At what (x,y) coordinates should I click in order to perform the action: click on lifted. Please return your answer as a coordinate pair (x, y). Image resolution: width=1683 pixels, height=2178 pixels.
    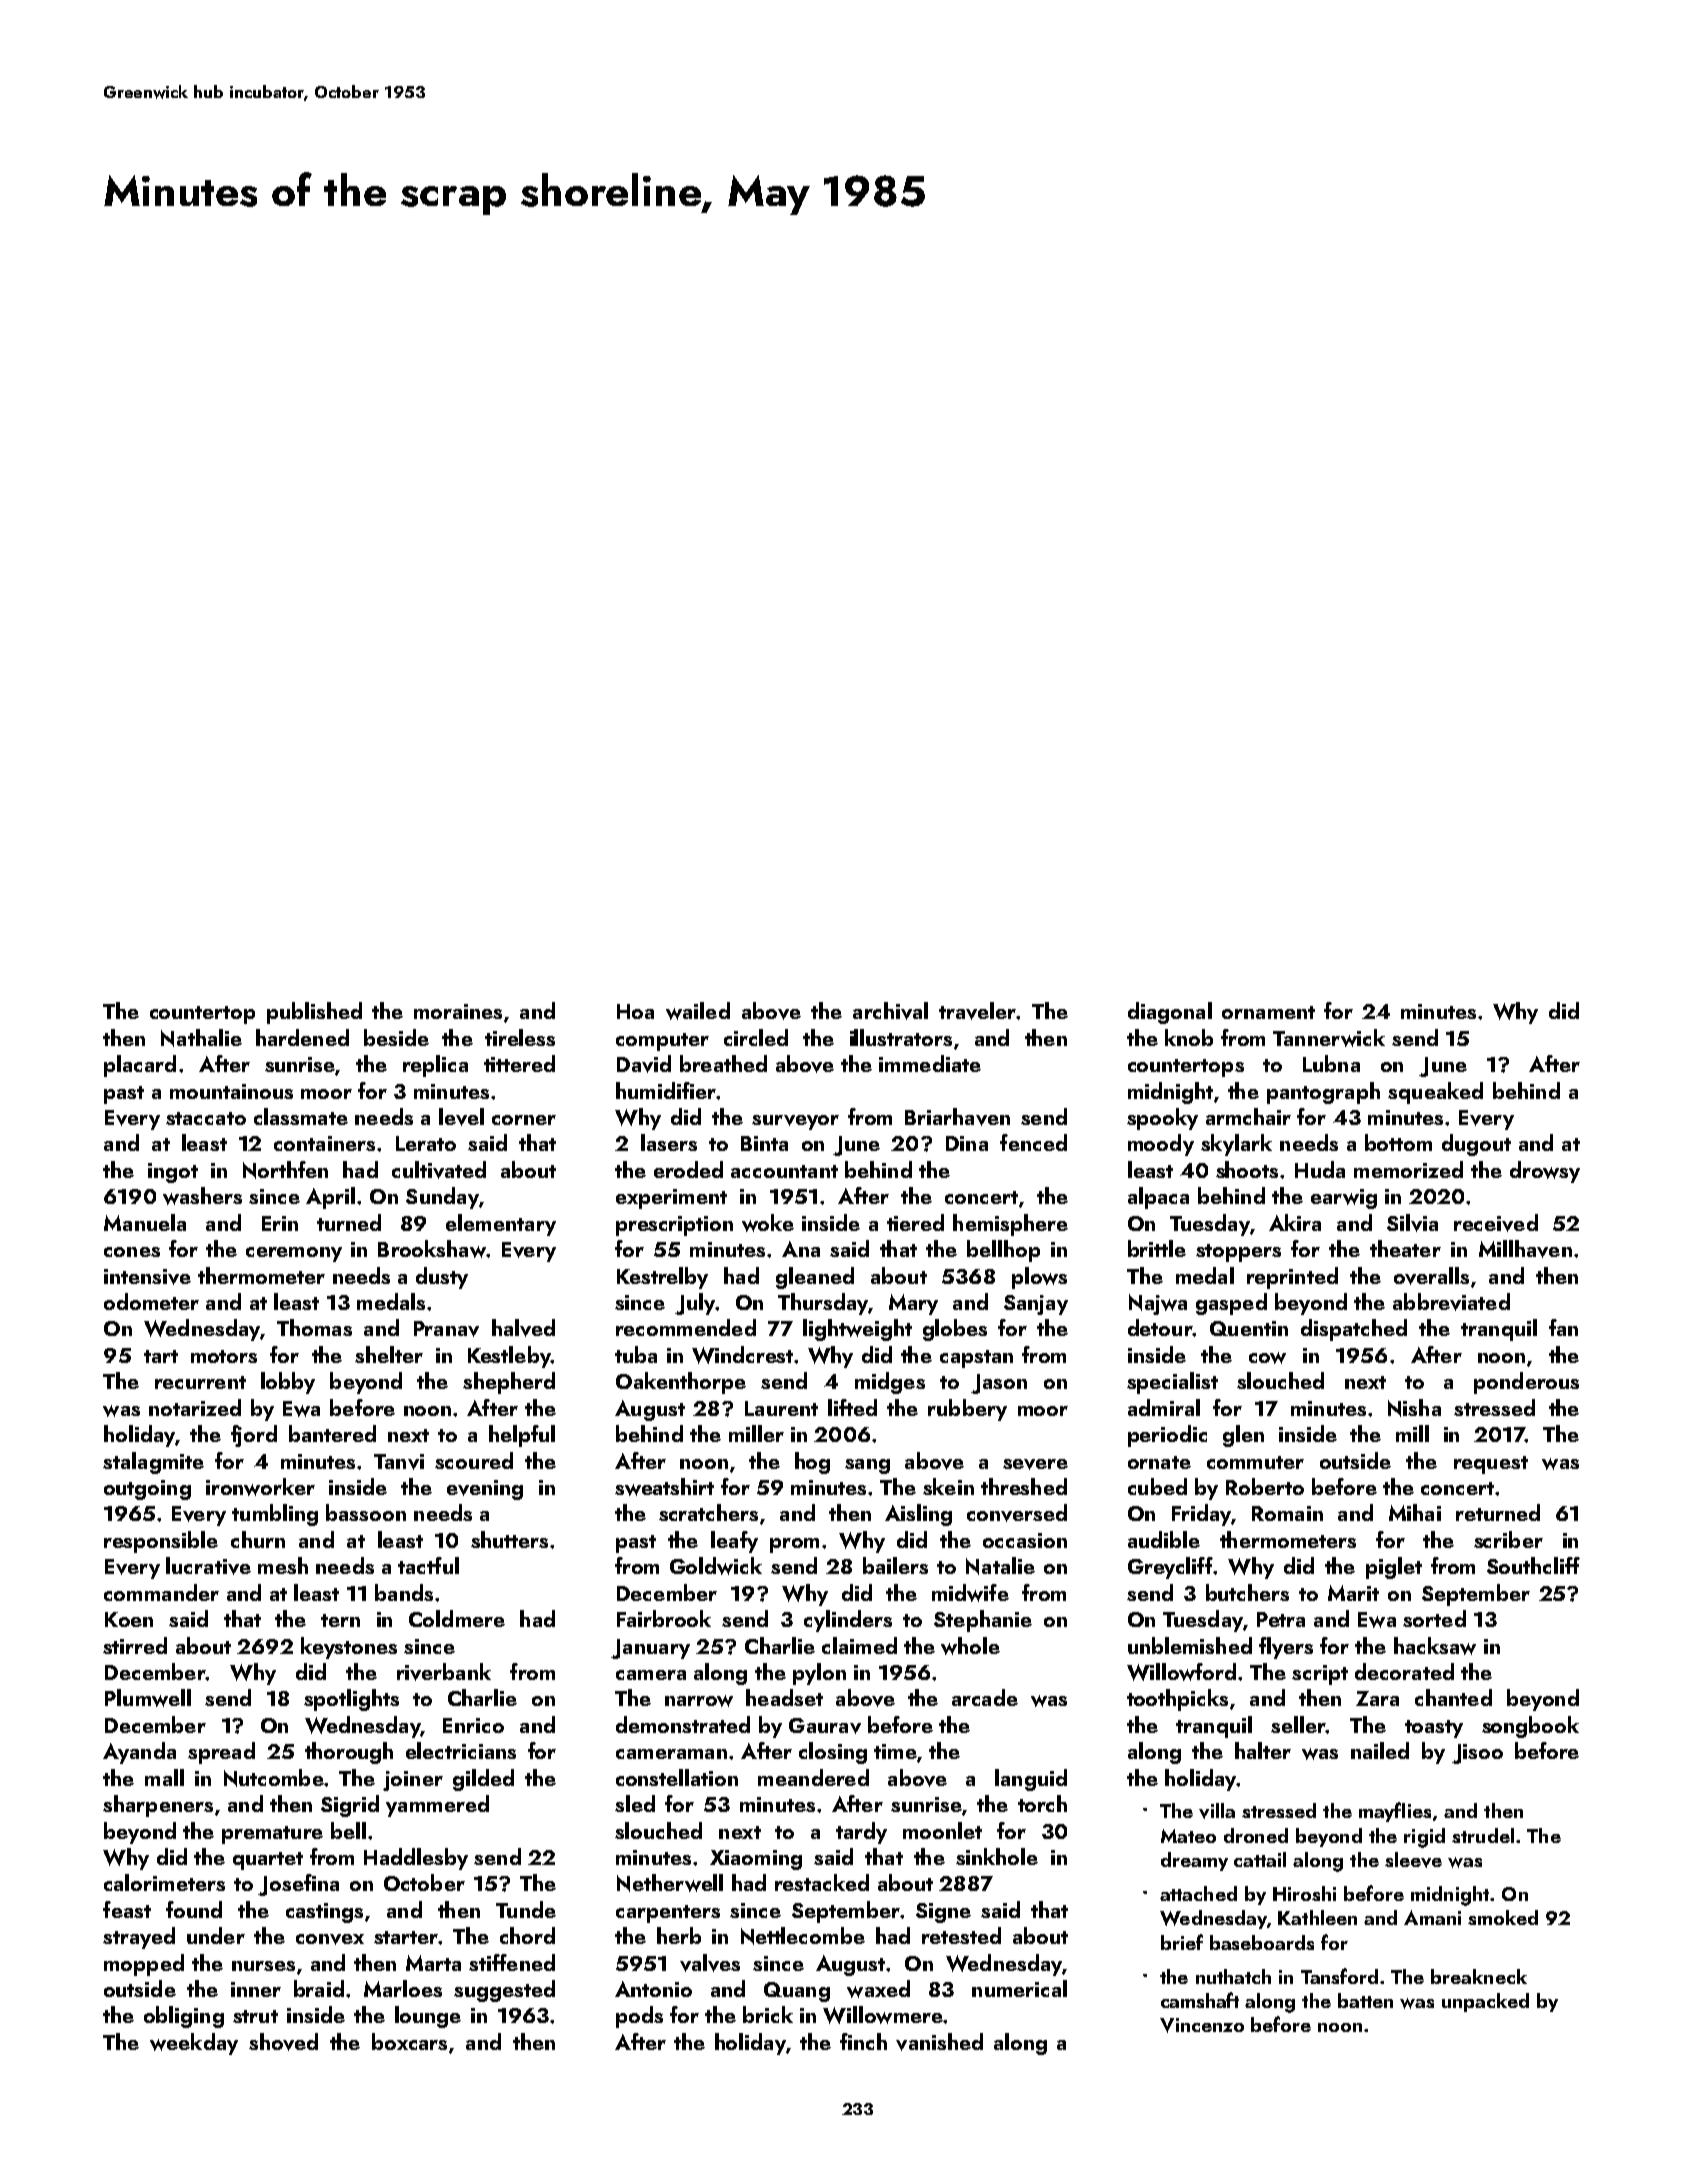
    Looking at the image, I should click on (852, 1407).
